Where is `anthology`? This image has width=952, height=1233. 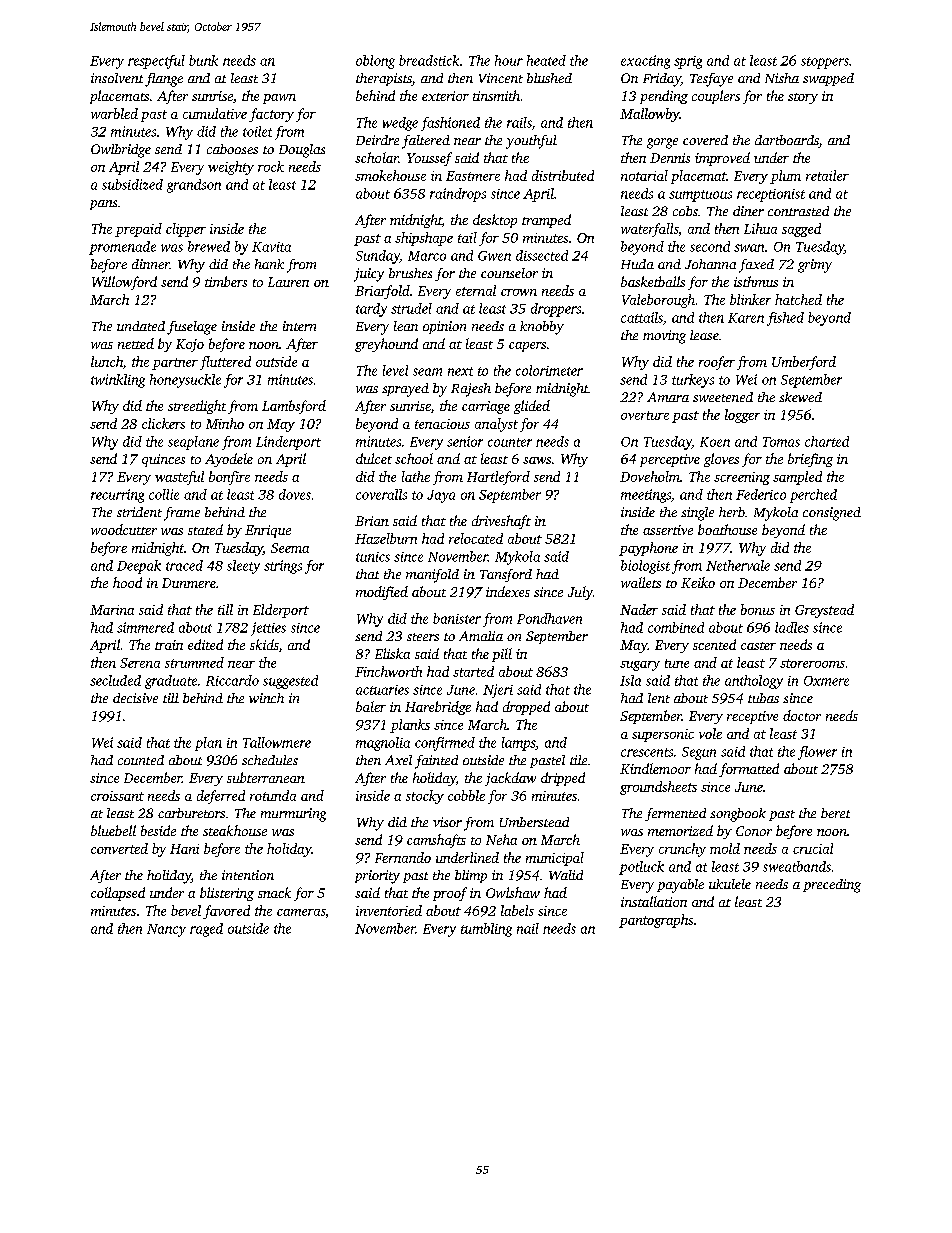 anthology is located at coordinates (754, 682).
